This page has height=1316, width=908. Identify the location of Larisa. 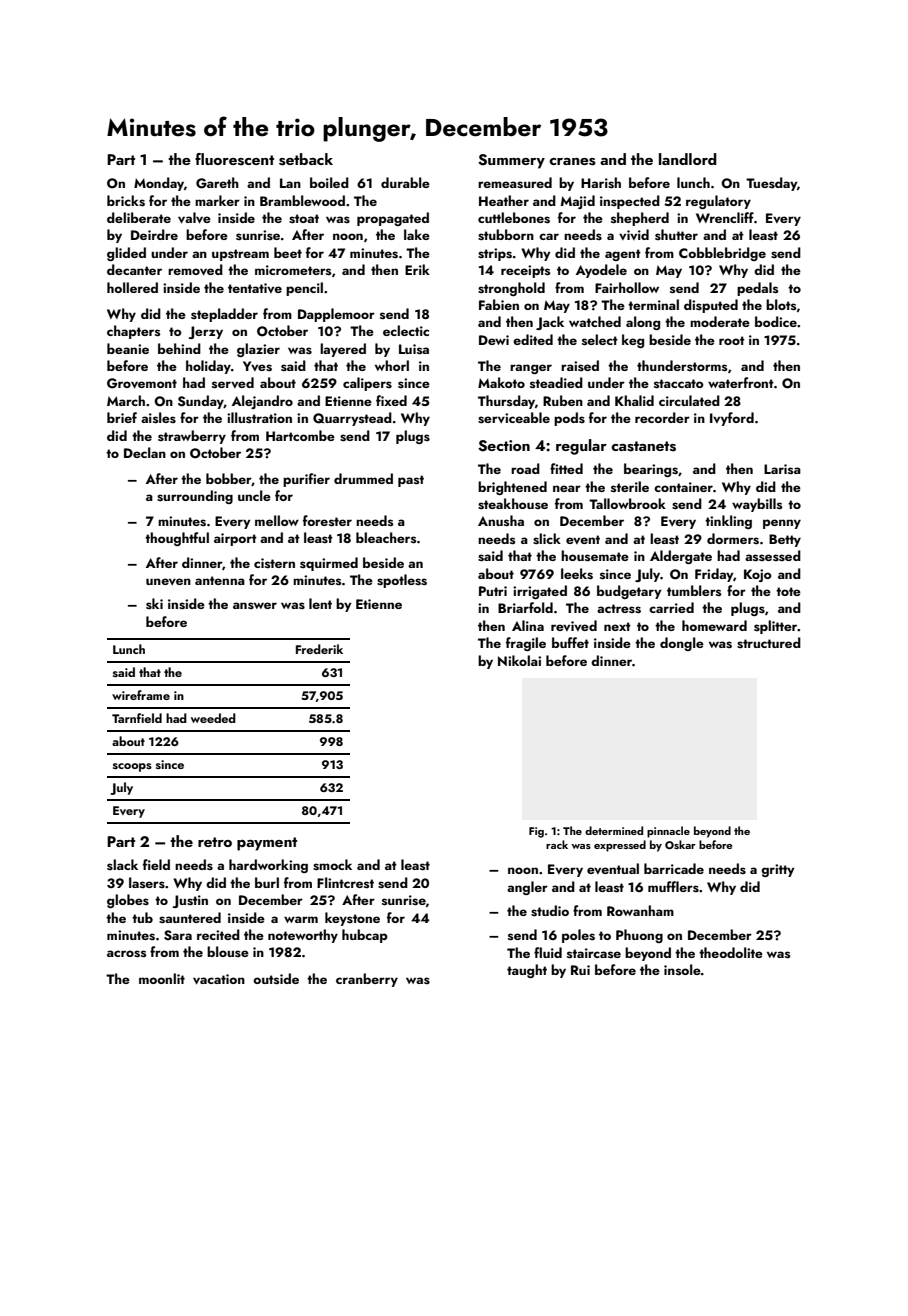
(782, 469).
